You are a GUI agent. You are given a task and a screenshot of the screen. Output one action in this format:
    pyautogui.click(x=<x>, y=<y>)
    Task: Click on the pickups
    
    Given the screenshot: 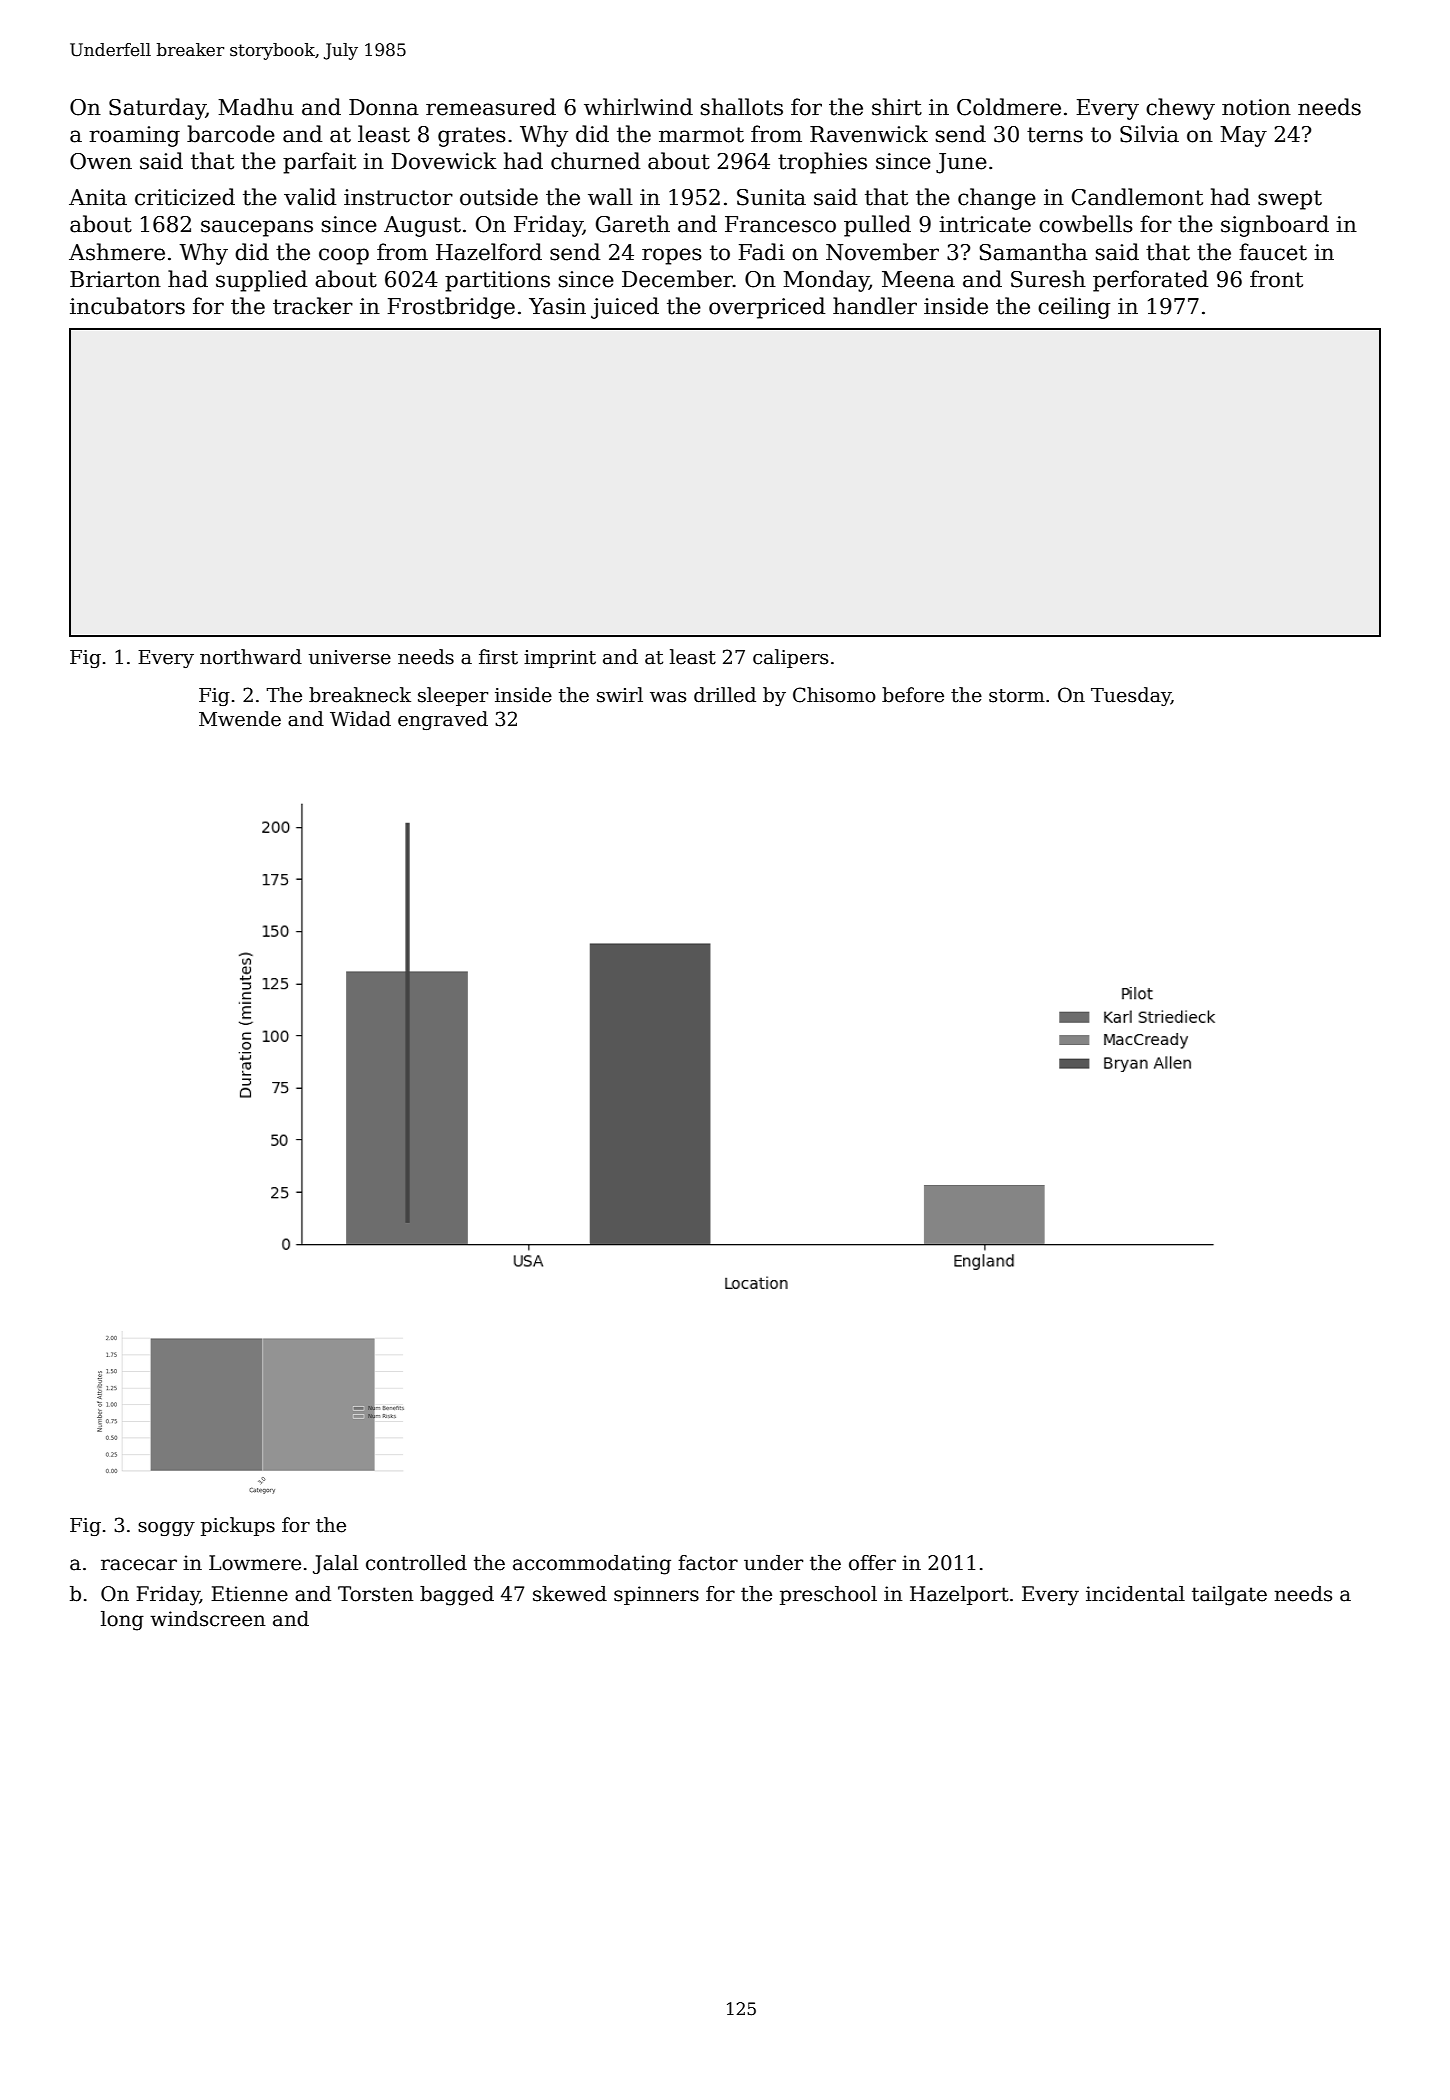 What is the action you would take?
    pyautogui.click(x=238, y=1526)
